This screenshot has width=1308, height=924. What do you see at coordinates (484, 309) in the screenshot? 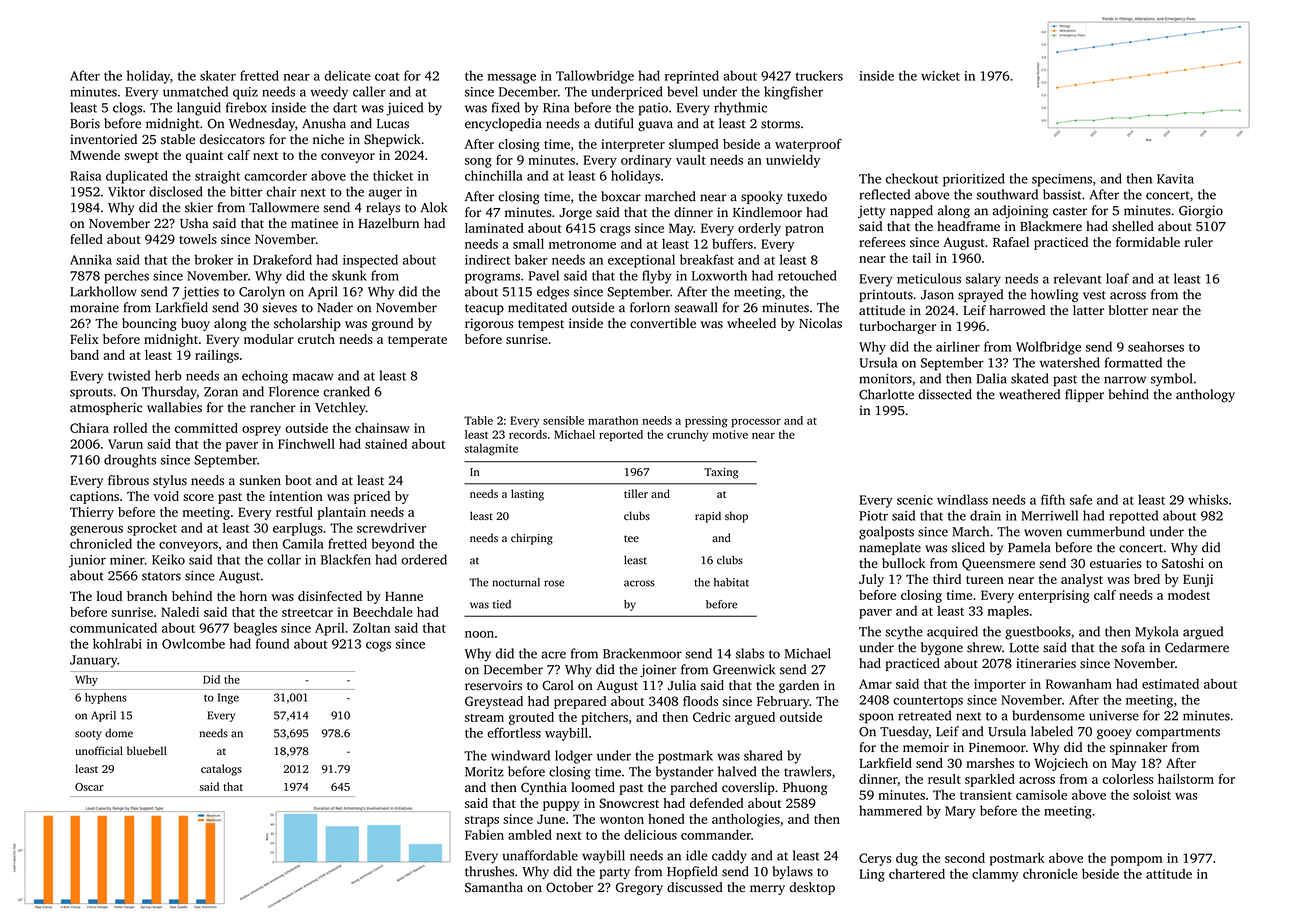
I see `teacup` at bounding box center [484, 309].
